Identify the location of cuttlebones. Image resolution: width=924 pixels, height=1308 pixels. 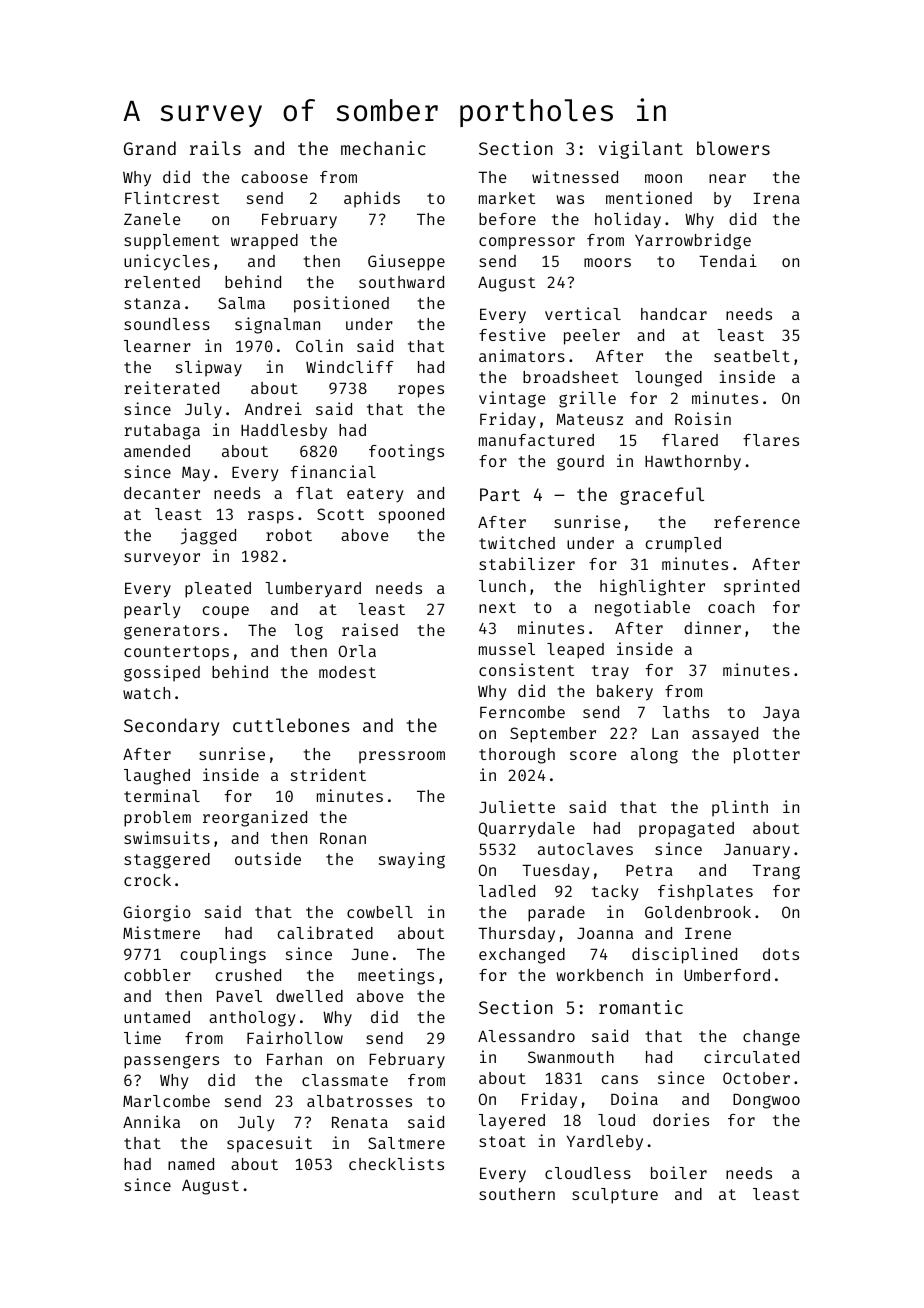
(291, 725).
